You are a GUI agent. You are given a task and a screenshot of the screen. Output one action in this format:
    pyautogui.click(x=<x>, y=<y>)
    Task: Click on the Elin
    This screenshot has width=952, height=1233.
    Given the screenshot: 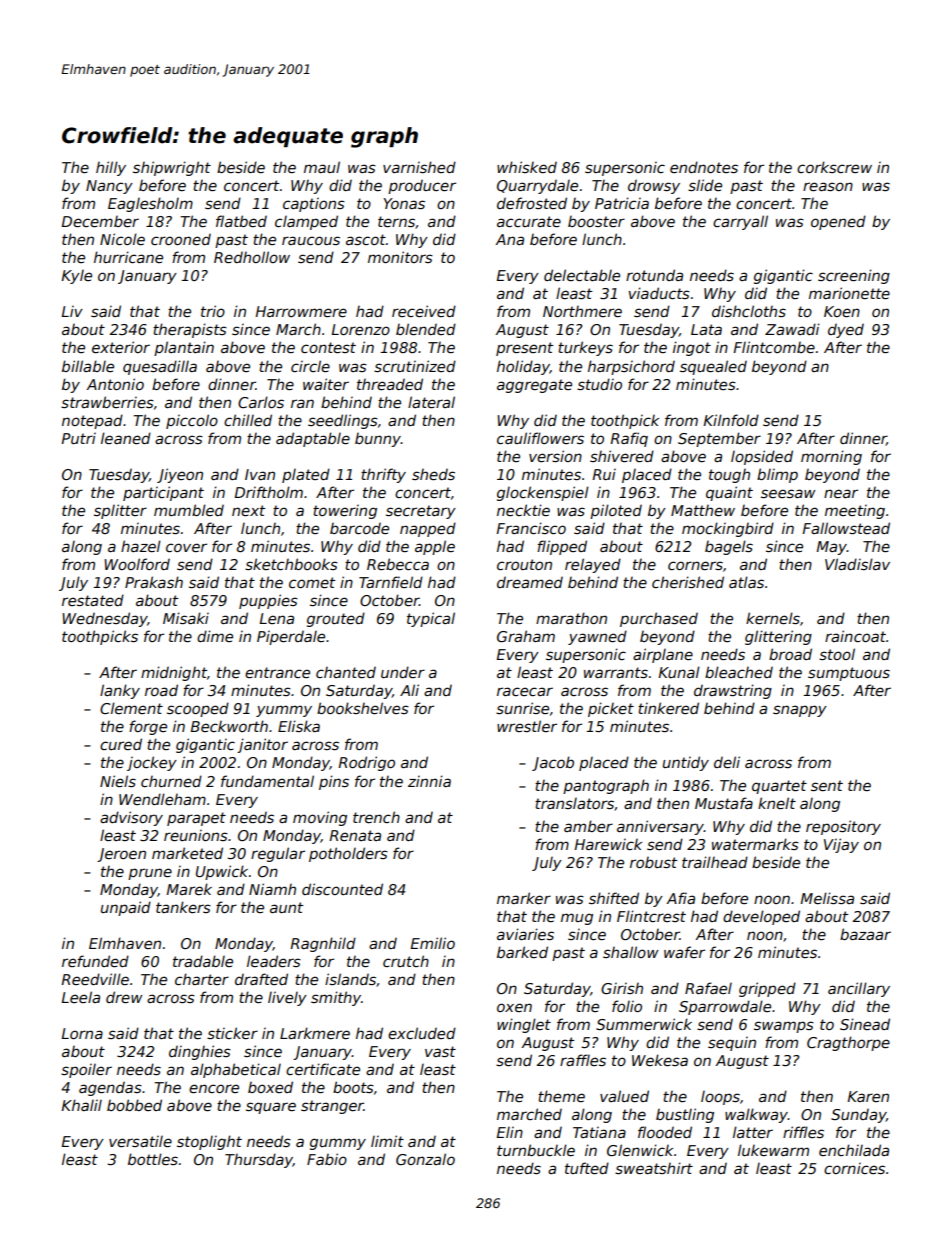 What is the action you would take?
    pyautogui.click(x=509, y=1132)
